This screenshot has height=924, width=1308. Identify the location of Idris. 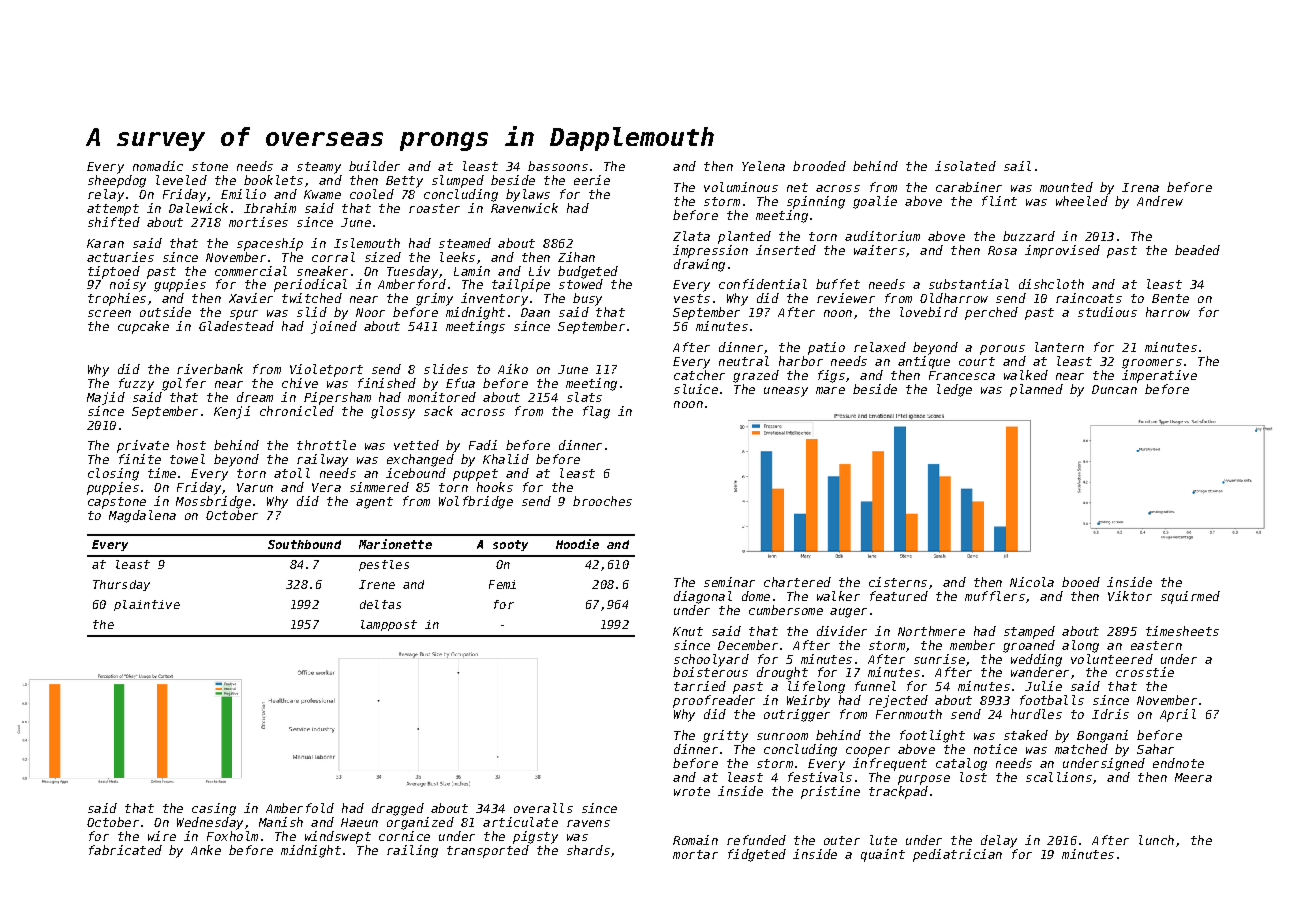
(1110, 714).
